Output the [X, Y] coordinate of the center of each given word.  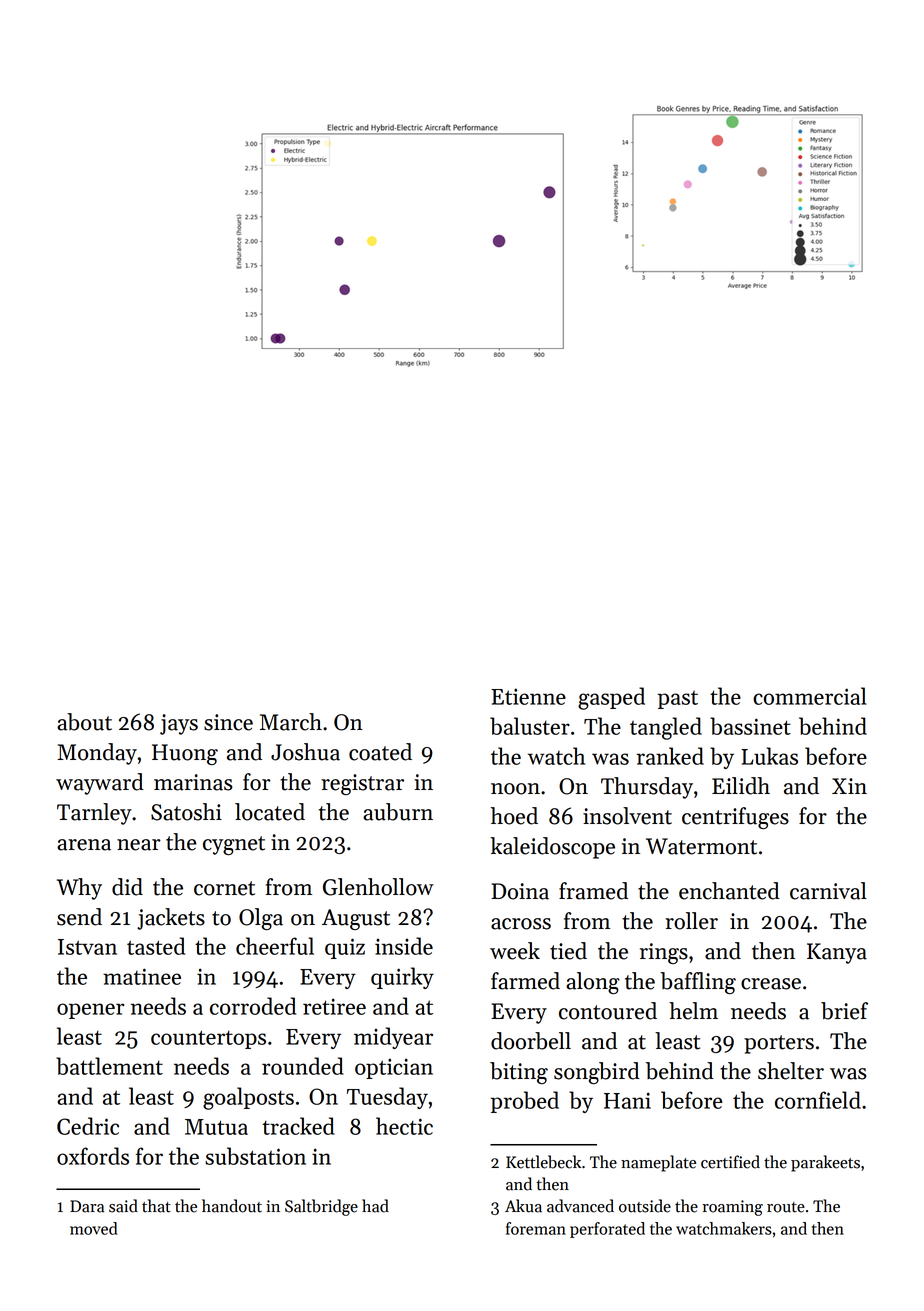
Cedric [88, 1126]
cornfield [818, 1100]
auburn [398, 812]
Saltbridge [321, 1207]
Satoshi [186, 812]
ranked [670, 756]
